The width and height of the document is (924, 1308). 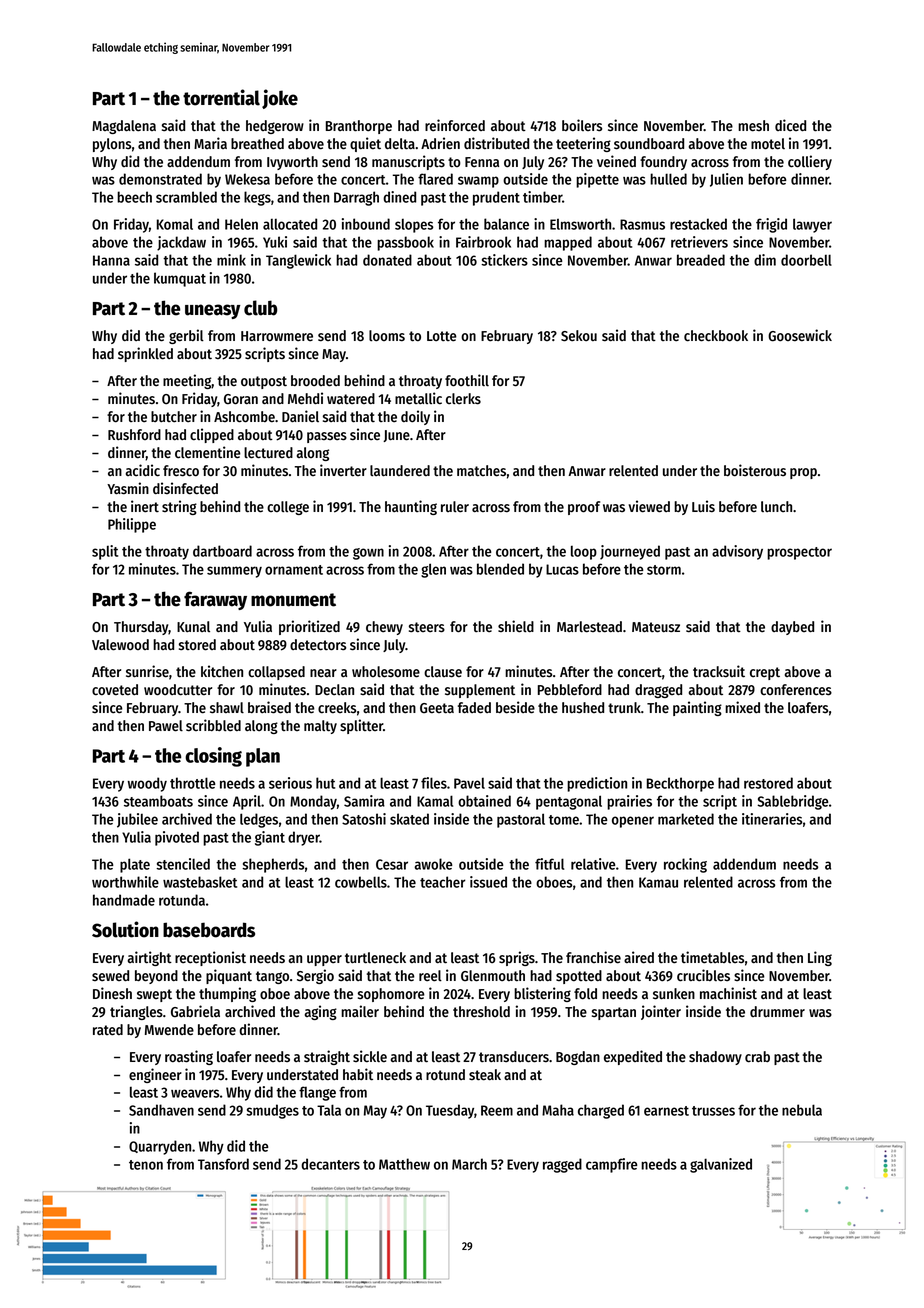 What do you see at coordinates (112, 993) in the document?
I see `Dinesh` at bounding box center [112, 993].
